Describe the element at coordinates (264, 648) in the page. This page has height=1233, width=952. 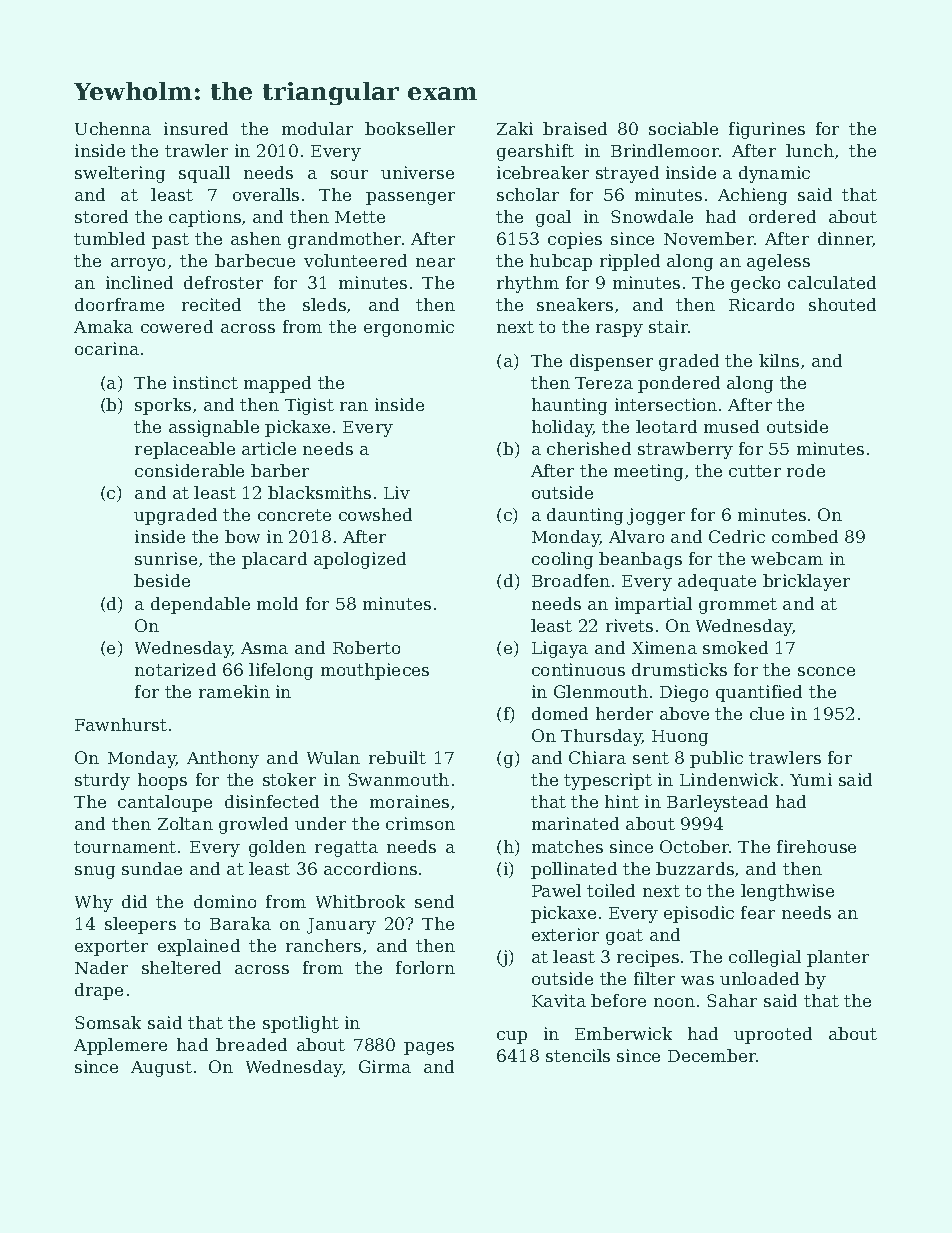
I see `Asma` at that location.
